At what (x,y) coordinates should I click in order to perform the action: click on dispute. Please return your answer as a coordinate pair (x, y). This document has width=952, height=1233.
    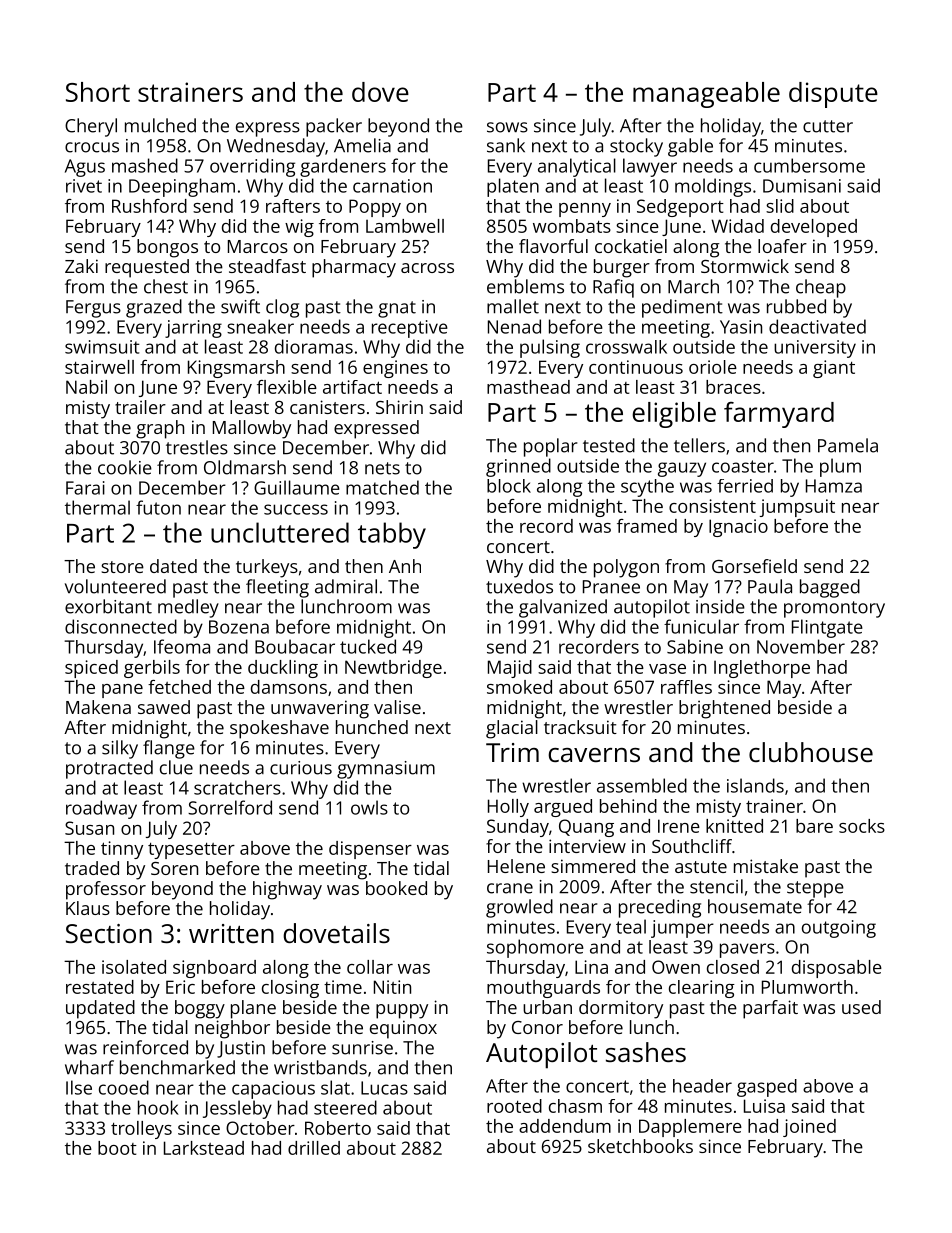
    Looking at the image, I should click on (833, 95).
